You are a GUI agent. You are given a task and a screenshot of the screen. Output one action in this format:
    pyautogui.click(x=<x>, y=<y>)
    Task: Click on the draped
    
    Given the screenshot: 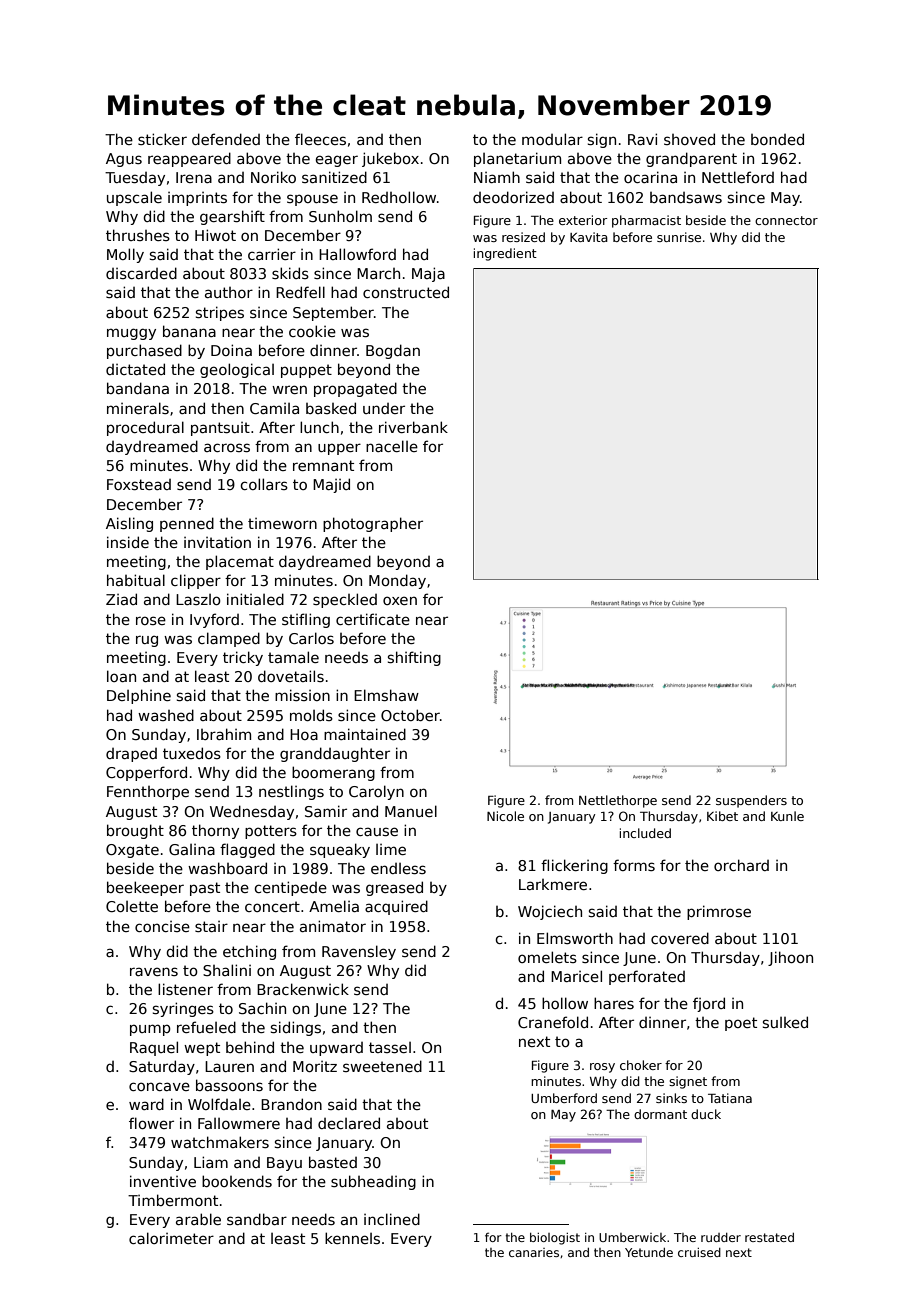 What is the action you would take?
    pyautogui.click(x=131, y=755)
